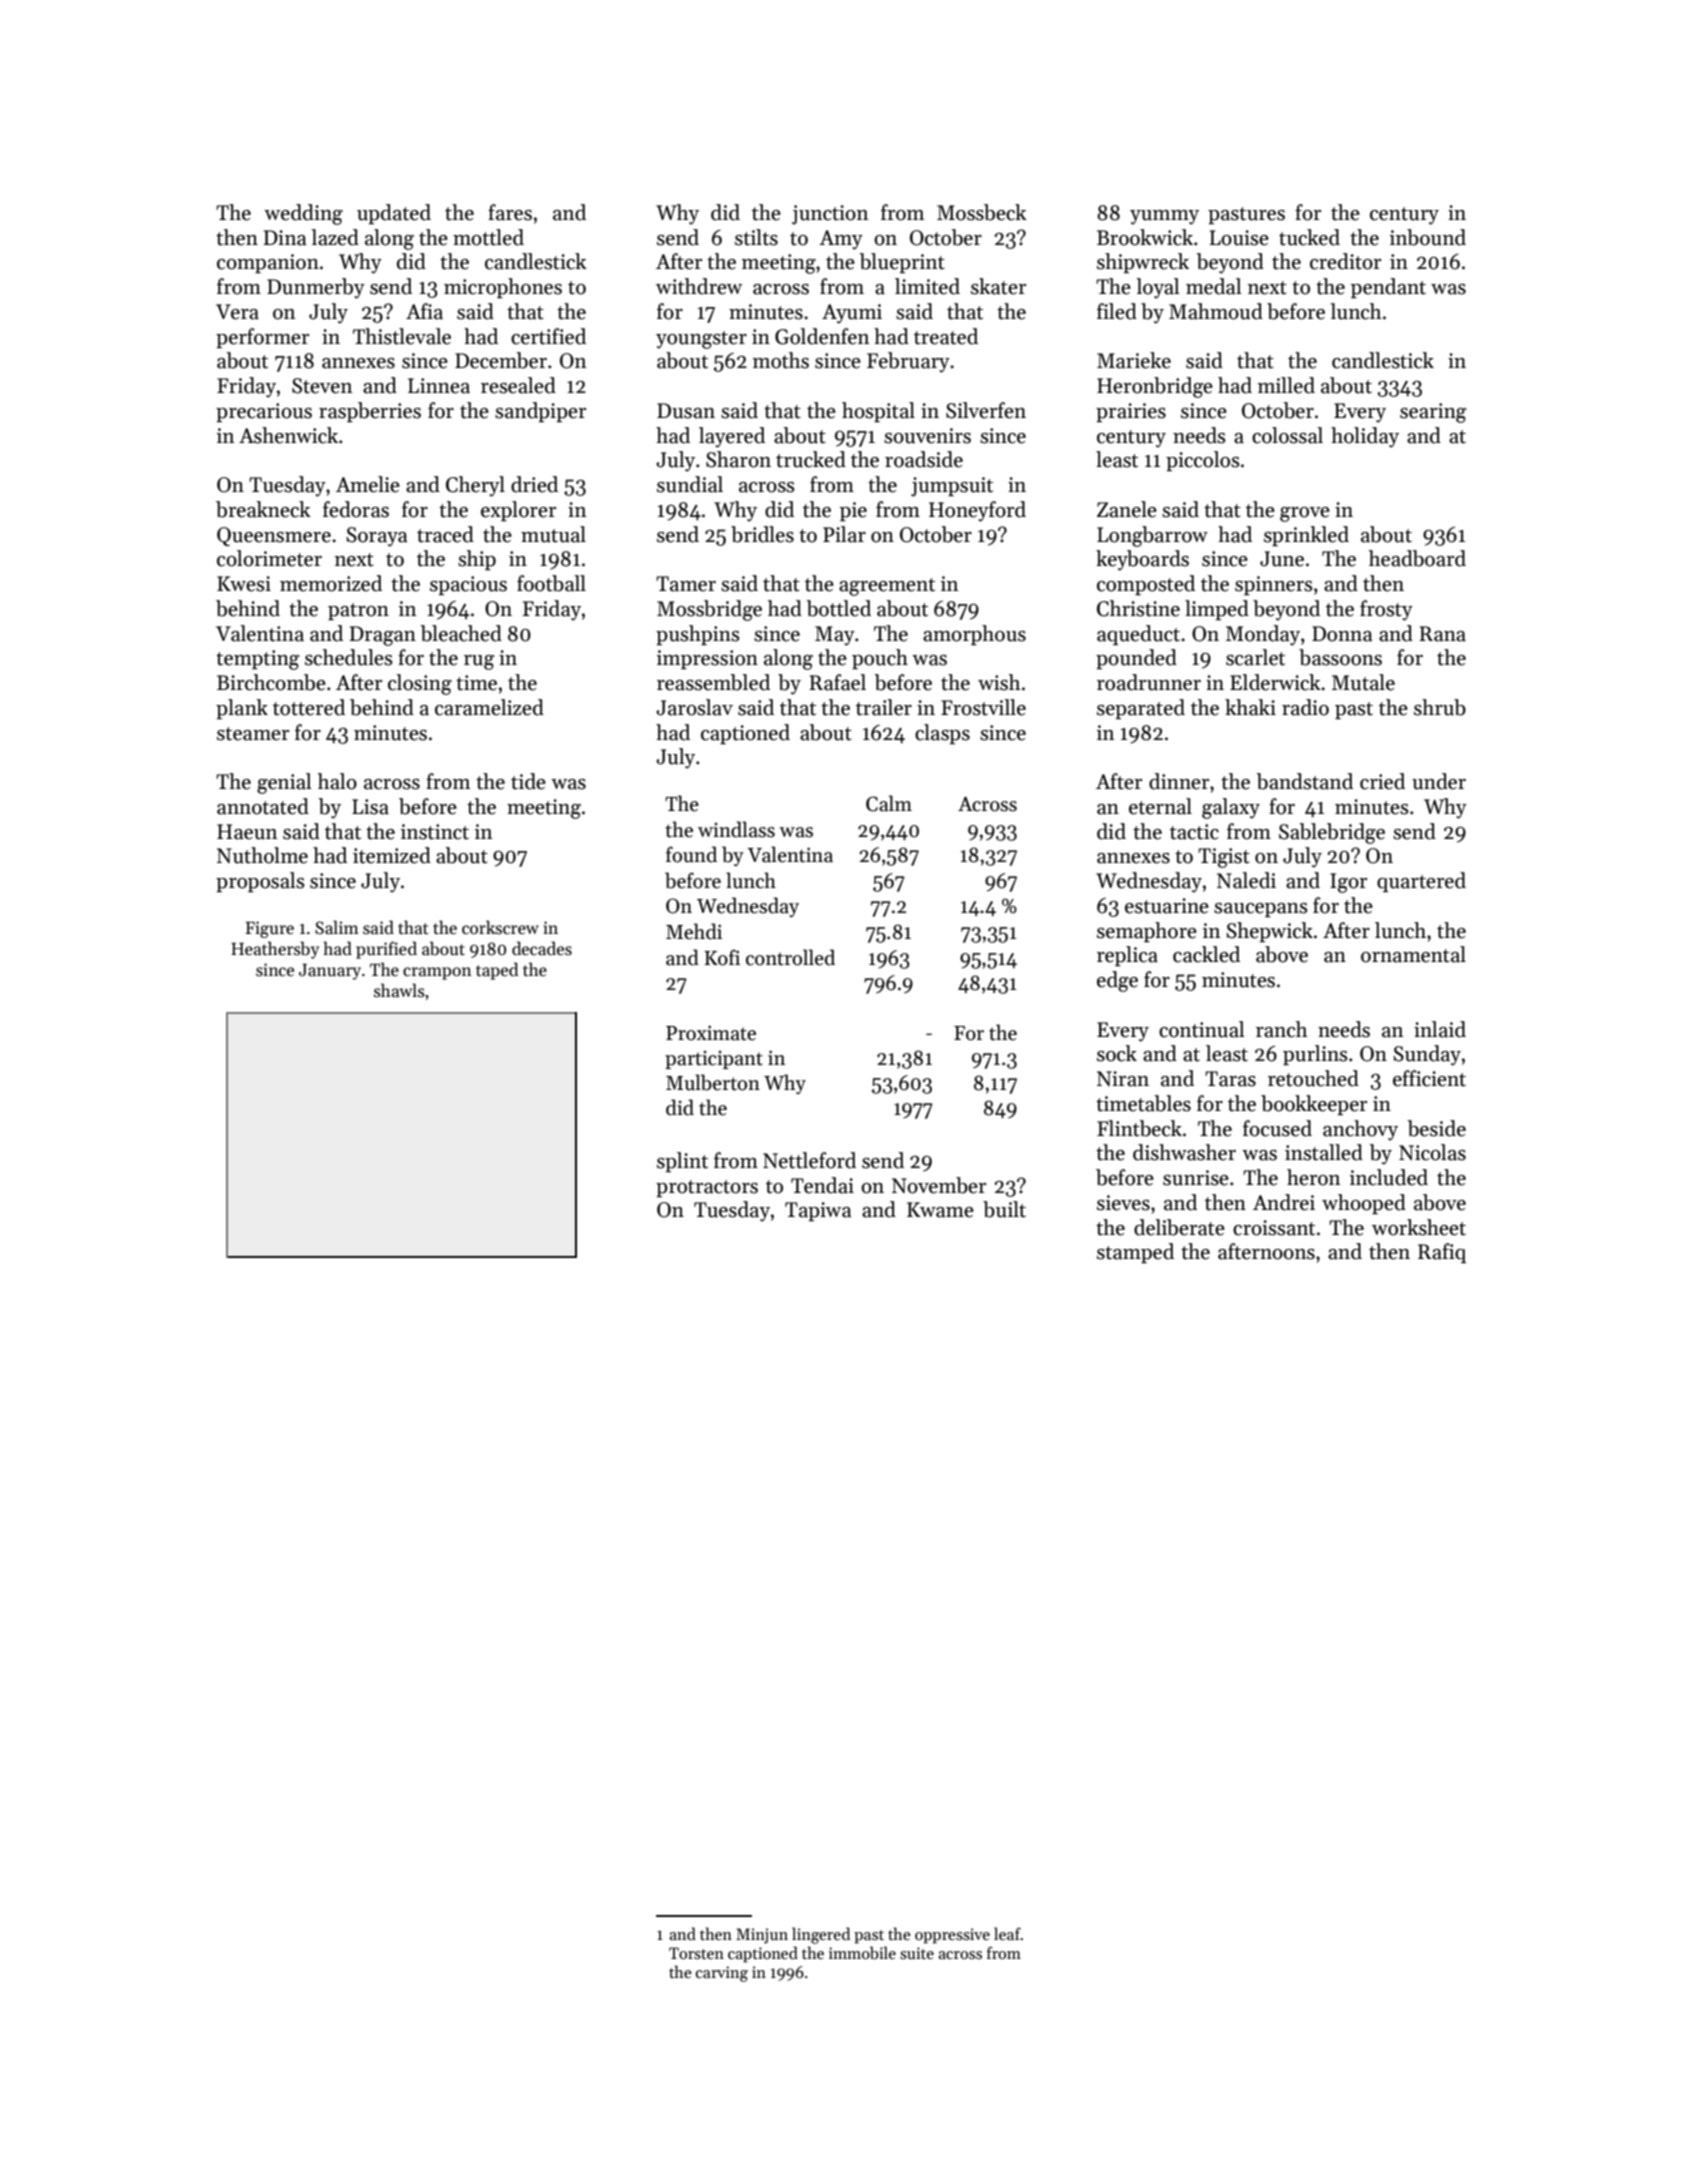 This screenshot has width=1683, height=2178. I want to click on junction, so click(830, 215).
